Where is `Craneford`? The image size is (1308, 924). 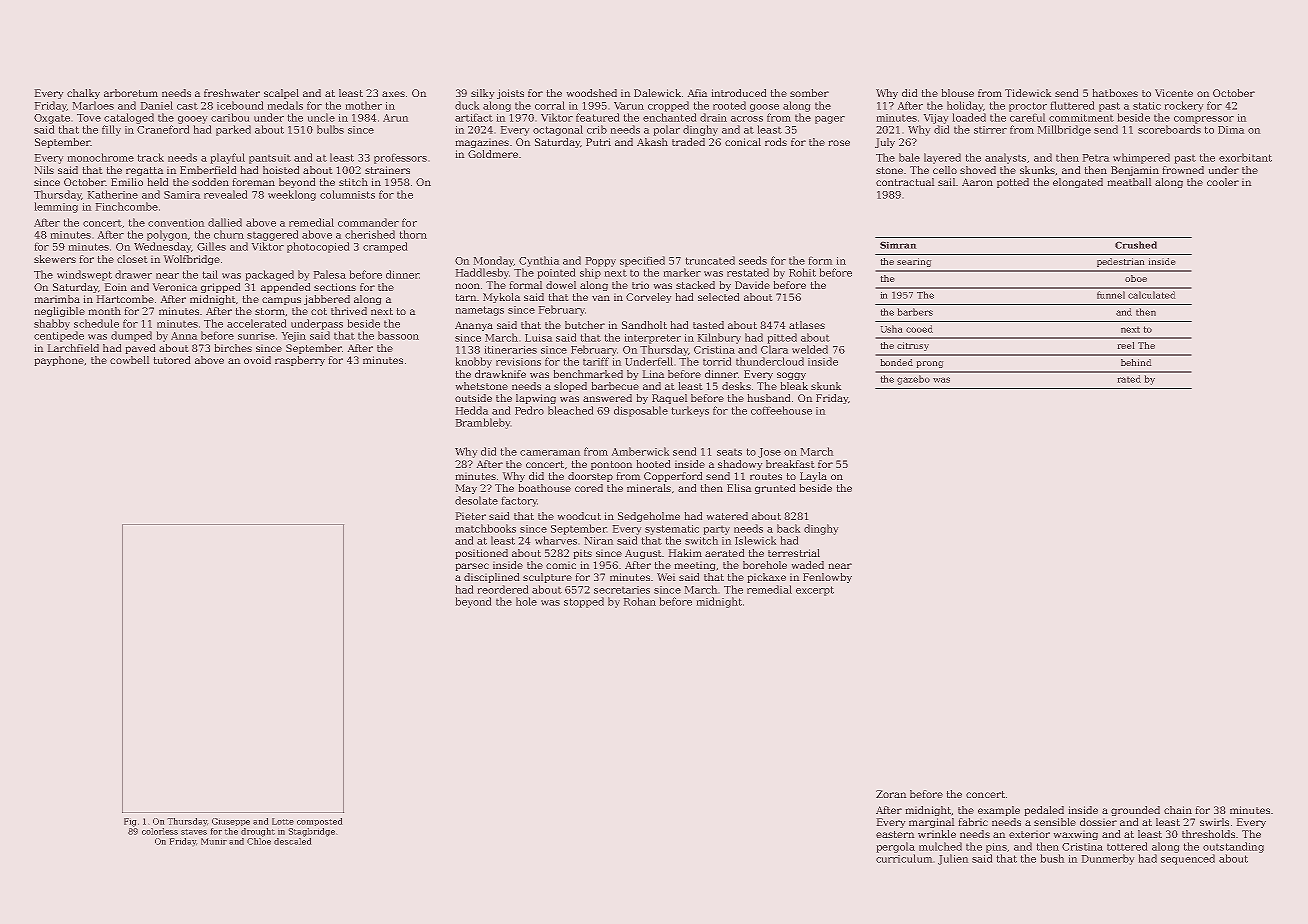 Craneford is located at coordinates (163, 129).
